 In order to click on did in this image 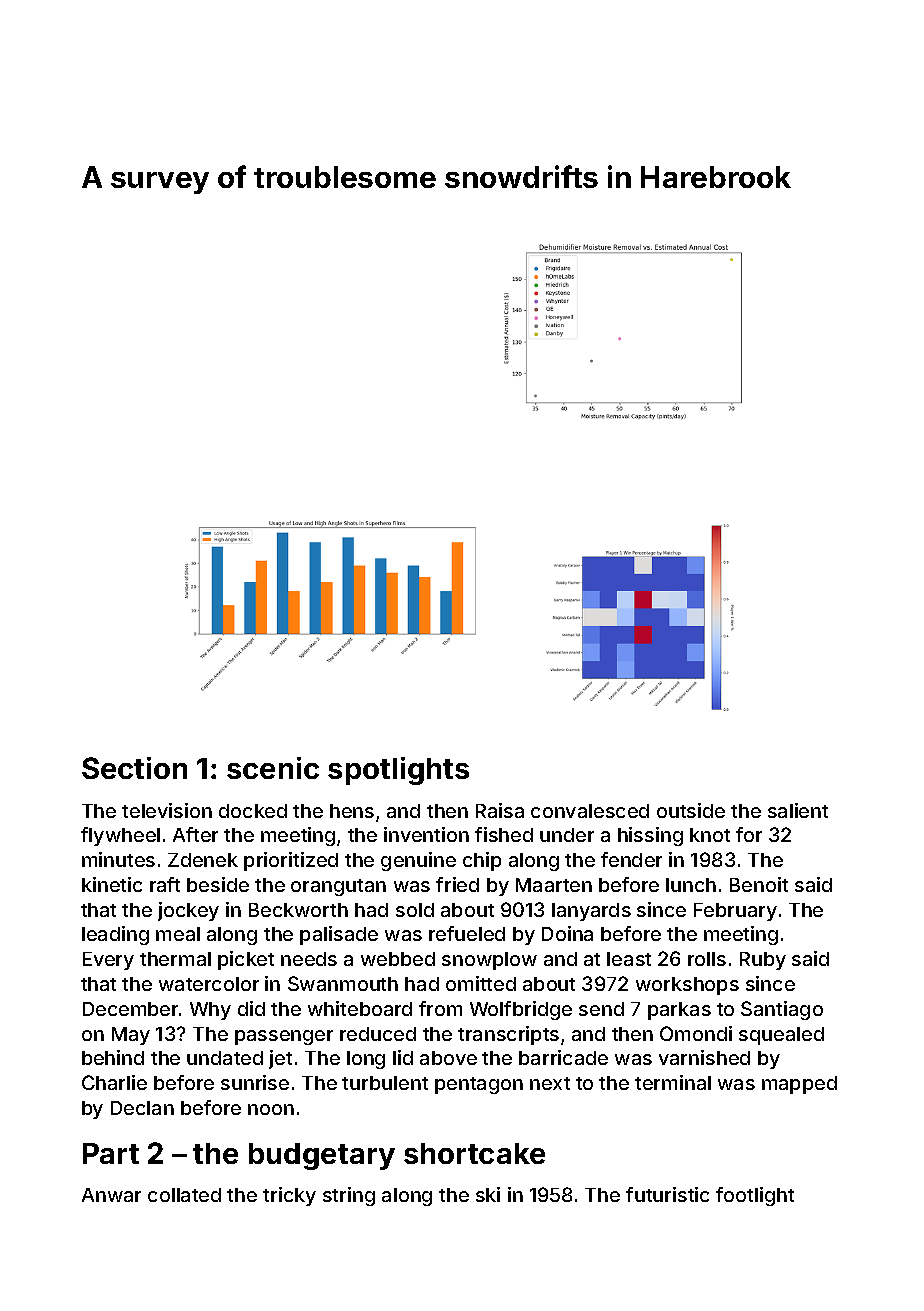, I will do `click(251, 1008)`.
